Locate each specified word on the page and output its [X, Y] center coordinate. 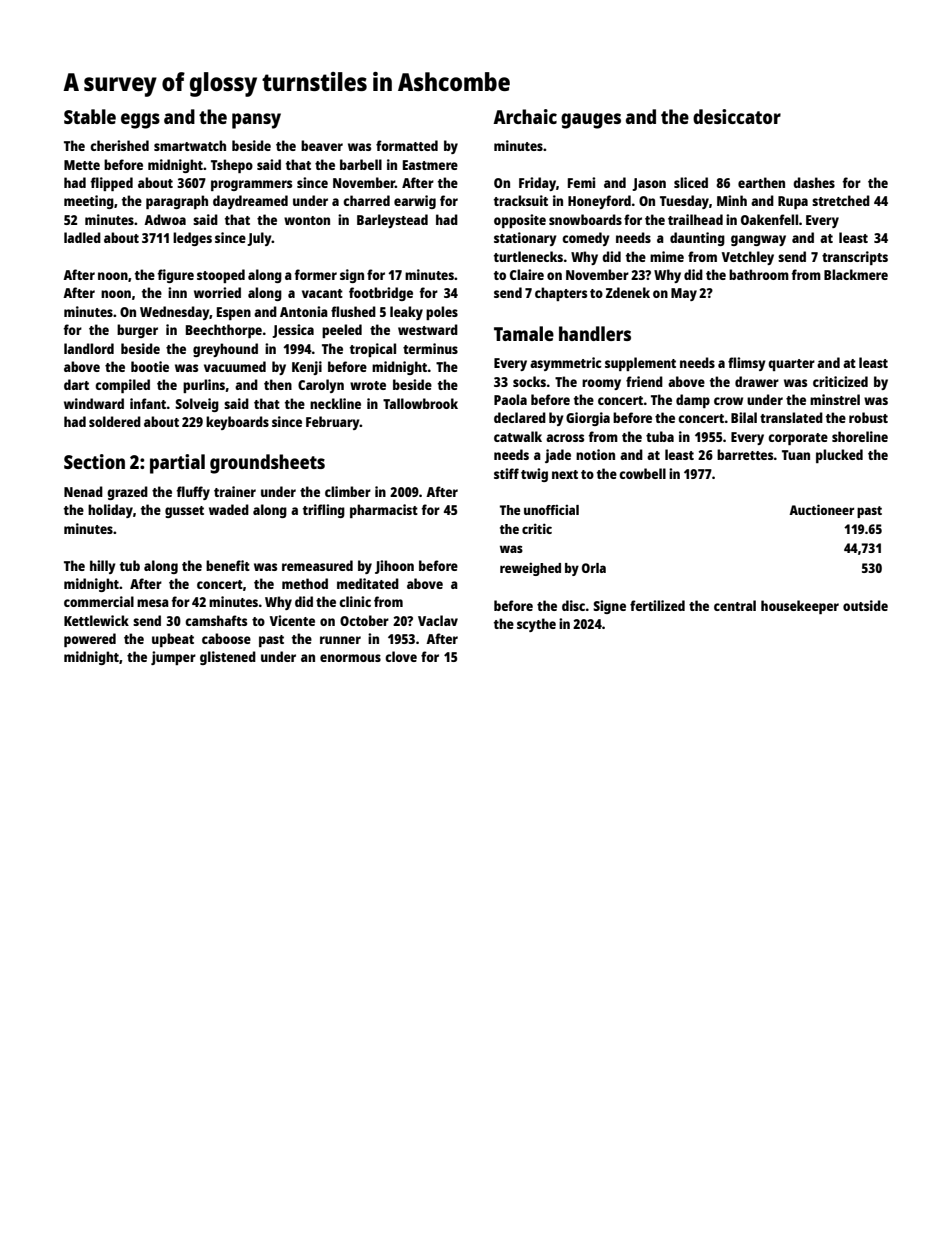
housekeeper [800, 607]
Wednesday [175, 313]
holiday [110, 511]
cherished [119, 145]
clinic [355, 601]
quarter [791, 365]
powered [90, 640]
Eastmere [430, 165]
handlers [595, 333]
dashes [814, 182]
